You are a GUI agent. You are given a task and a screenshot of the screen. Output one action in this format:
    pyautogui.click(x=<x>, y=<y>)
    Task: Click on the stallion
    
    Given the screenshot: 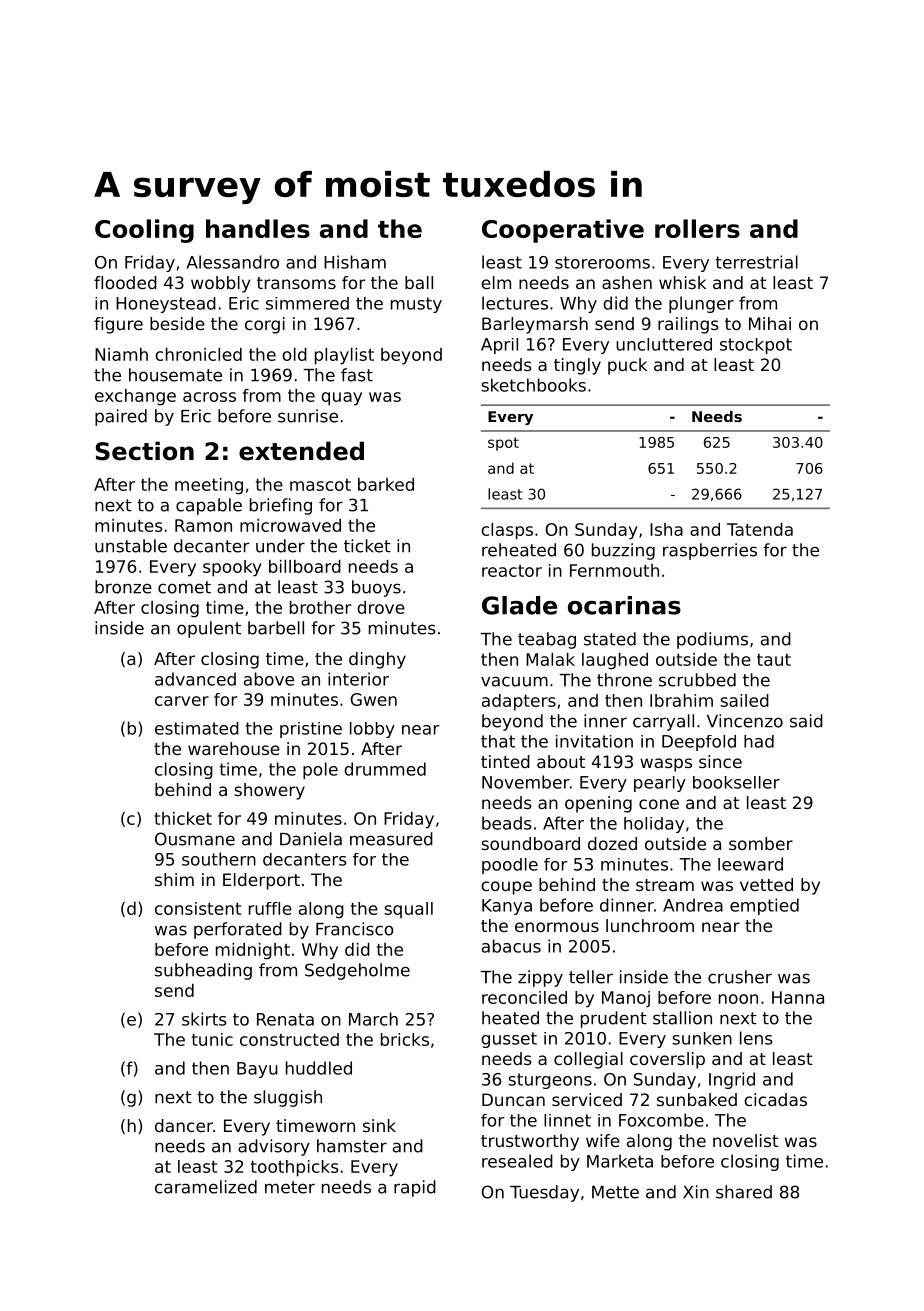 What is the action you would take?
    pyautogui.click(x=682, y=1018)
